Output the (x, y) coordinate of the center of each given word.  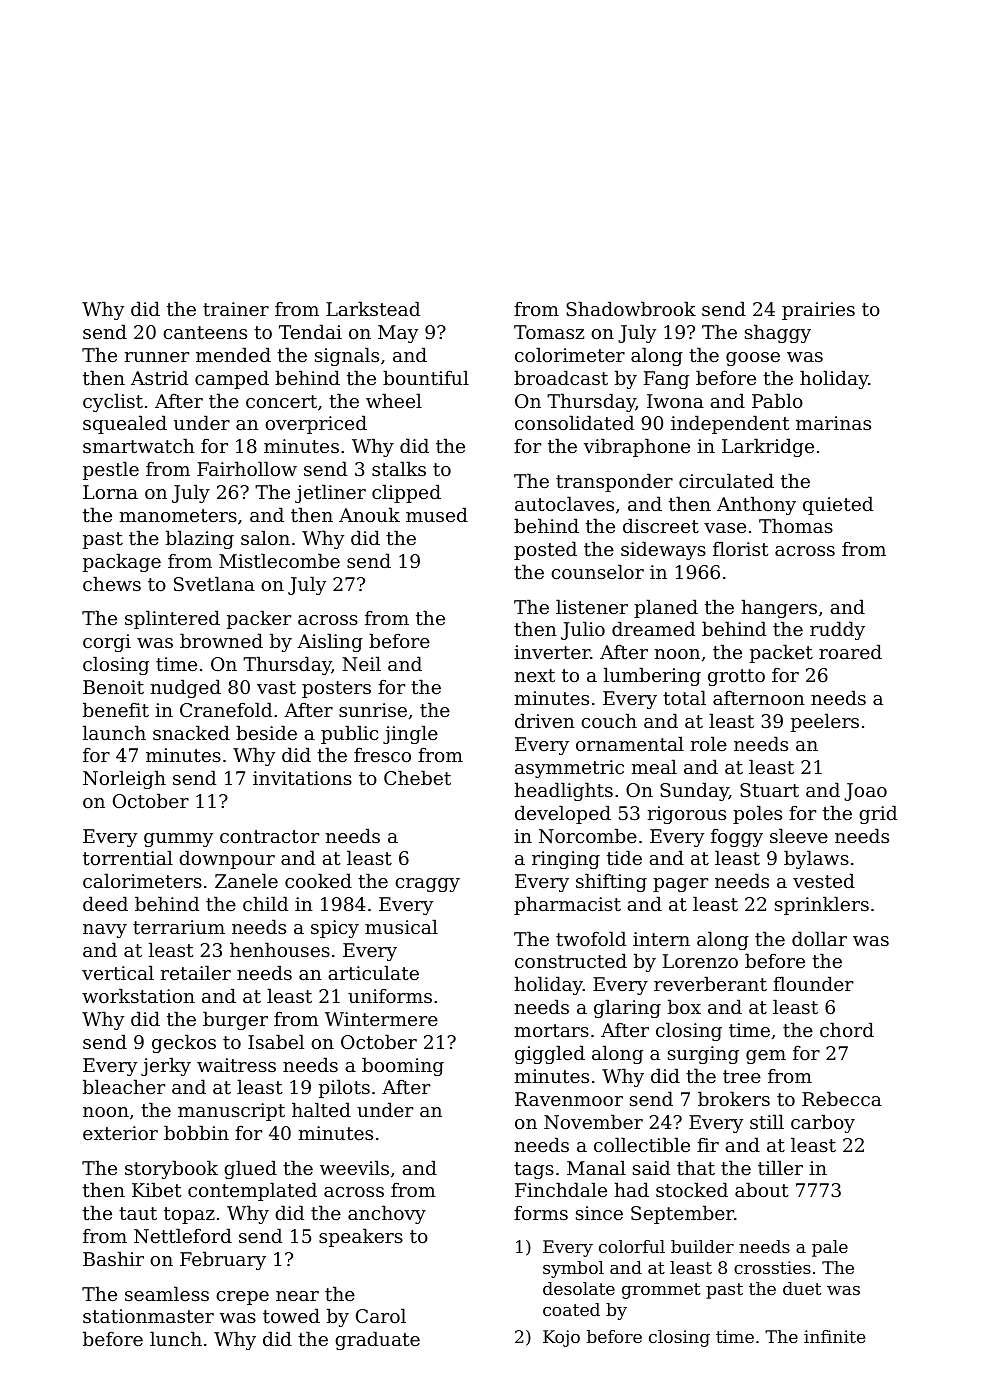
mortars (552, 1030)
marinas (833, 423)
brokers (734, 1098)
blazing (200, 539)
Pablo (777, 400)
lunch (176, 1338)
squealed (125, 424)
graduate (377, 1340)
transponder (614, 482)
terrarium (179, 927)
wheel (394, 400)
